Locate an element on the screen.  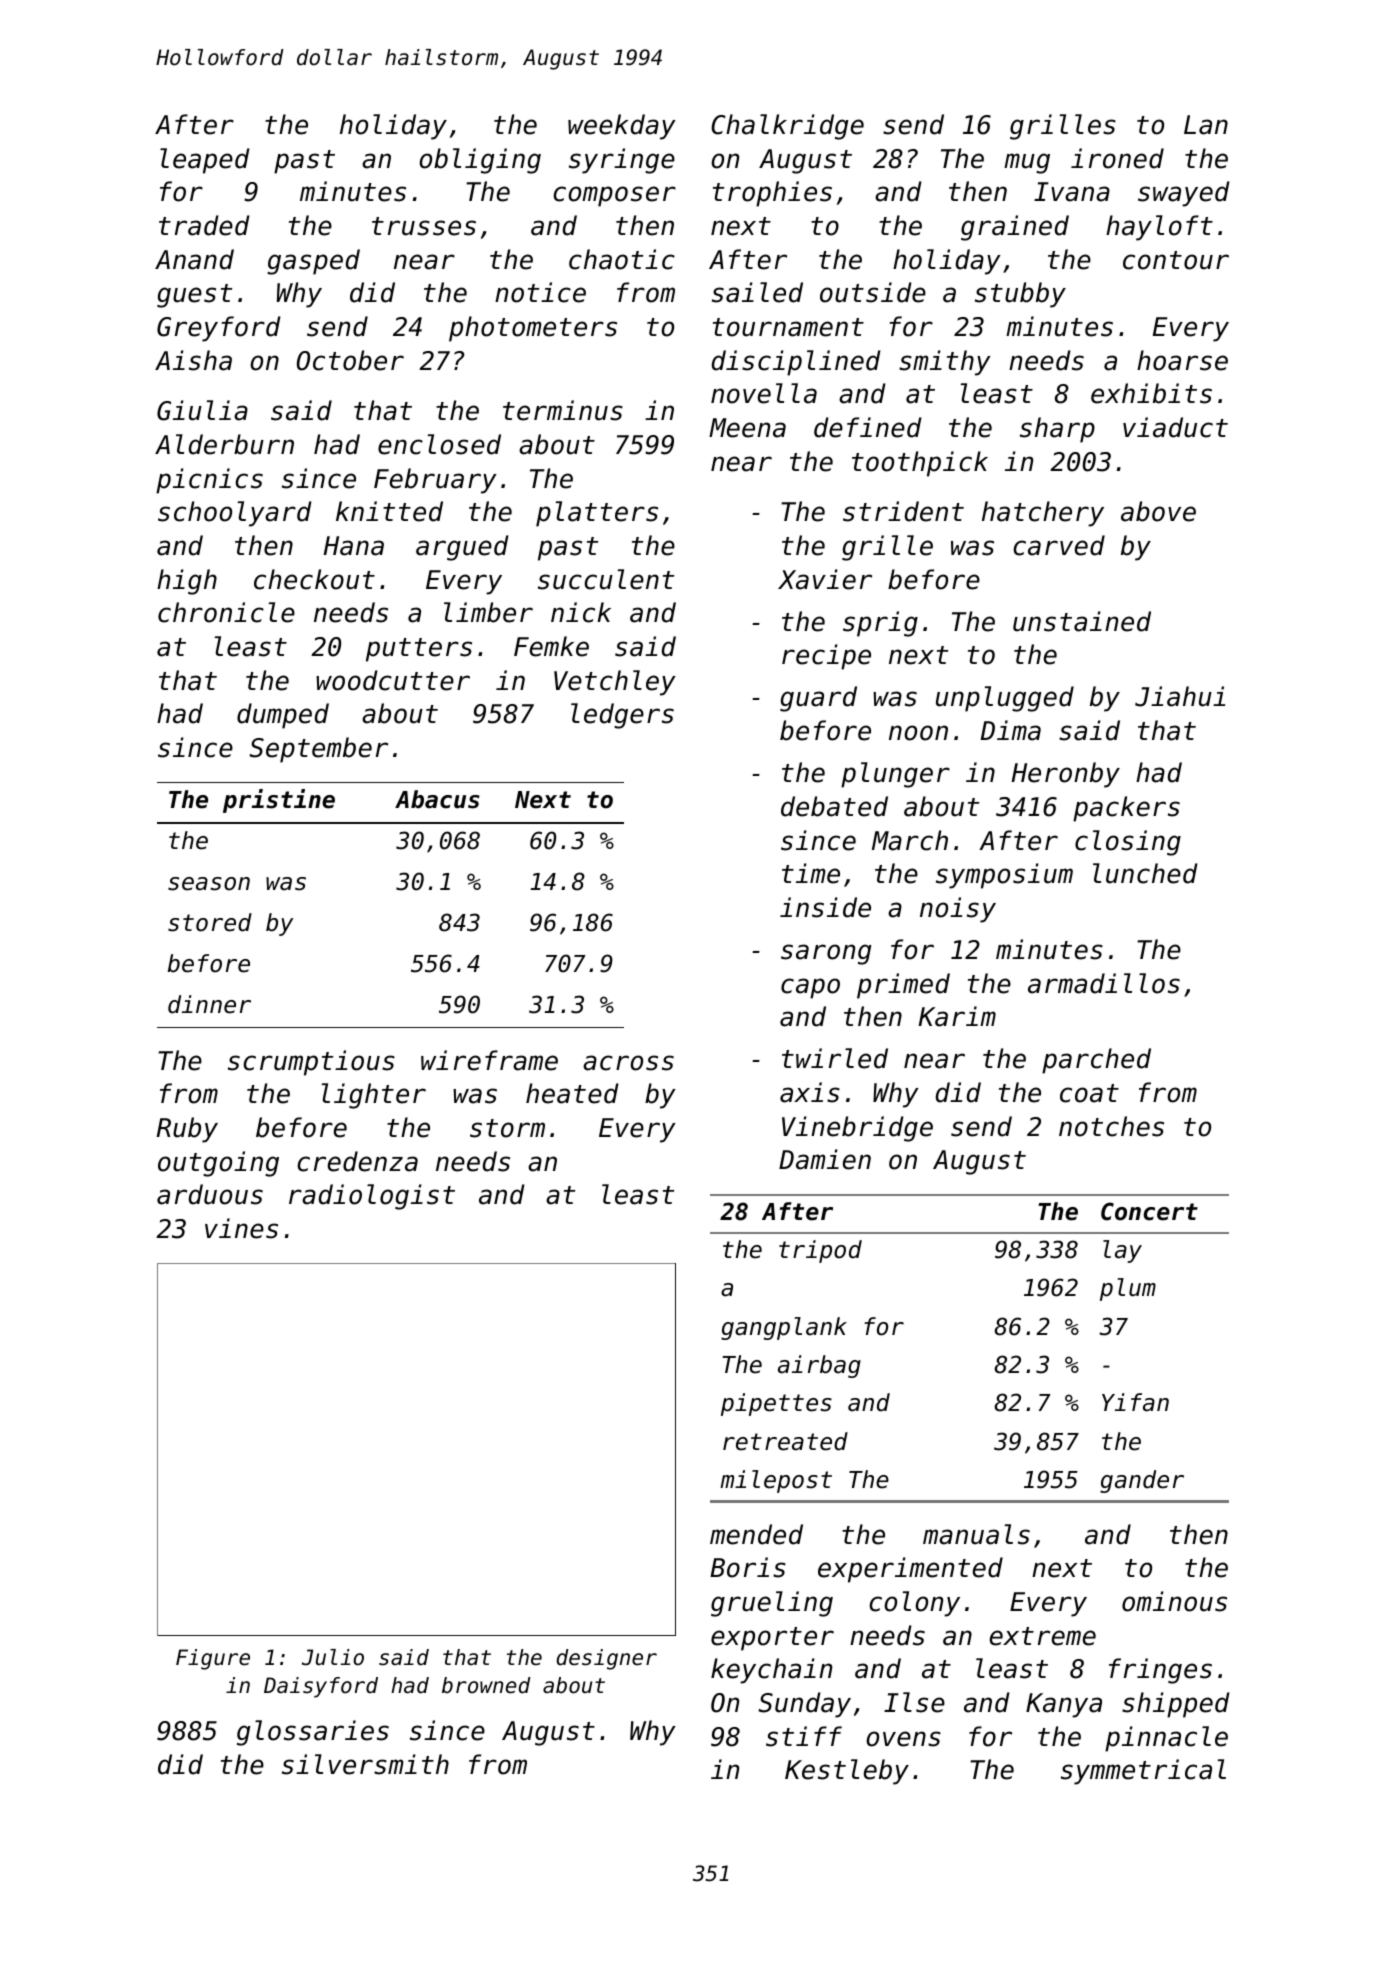
Xavier is located at coordinates (825, 579).
